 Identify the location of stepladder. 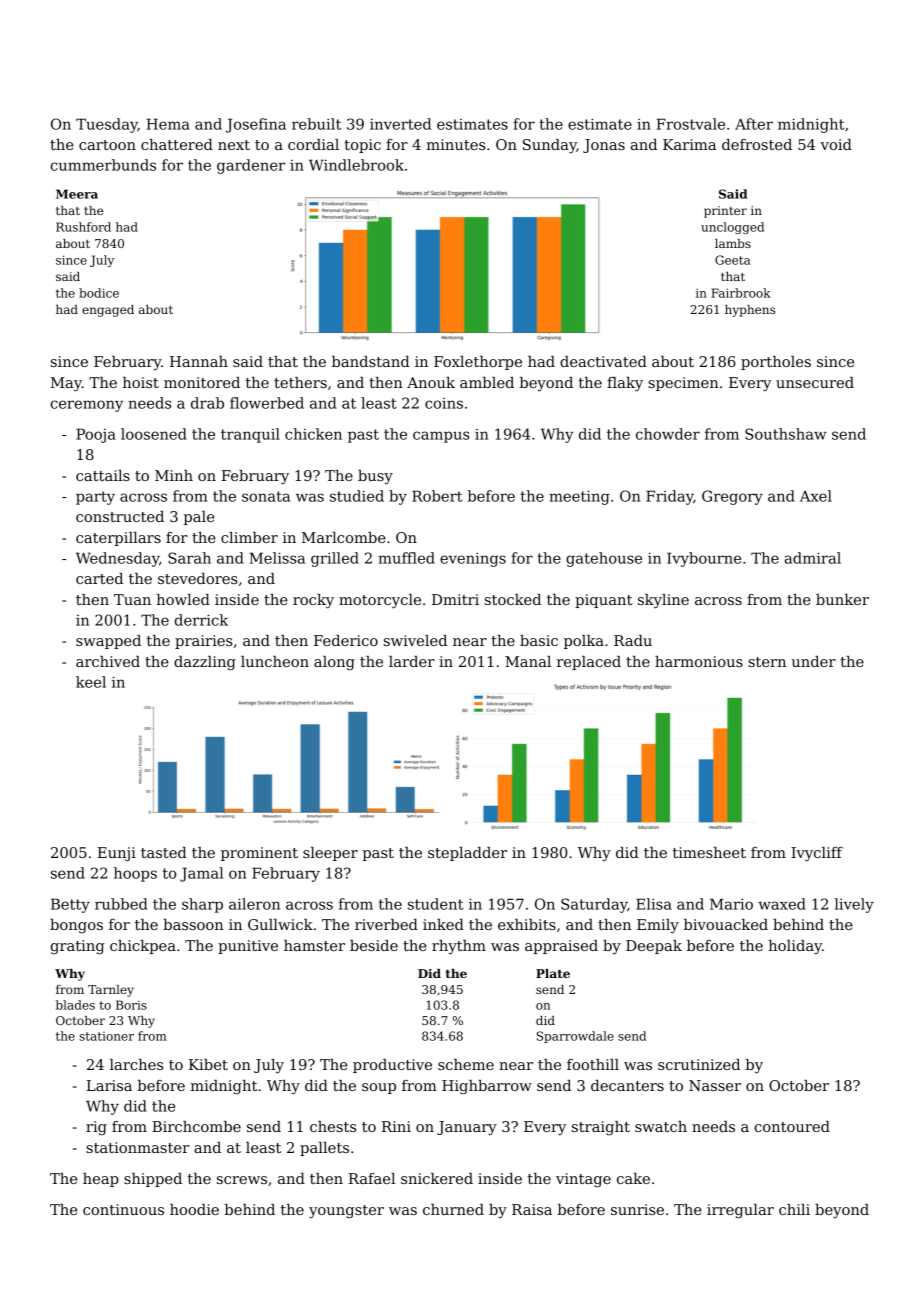
(467, 854).
